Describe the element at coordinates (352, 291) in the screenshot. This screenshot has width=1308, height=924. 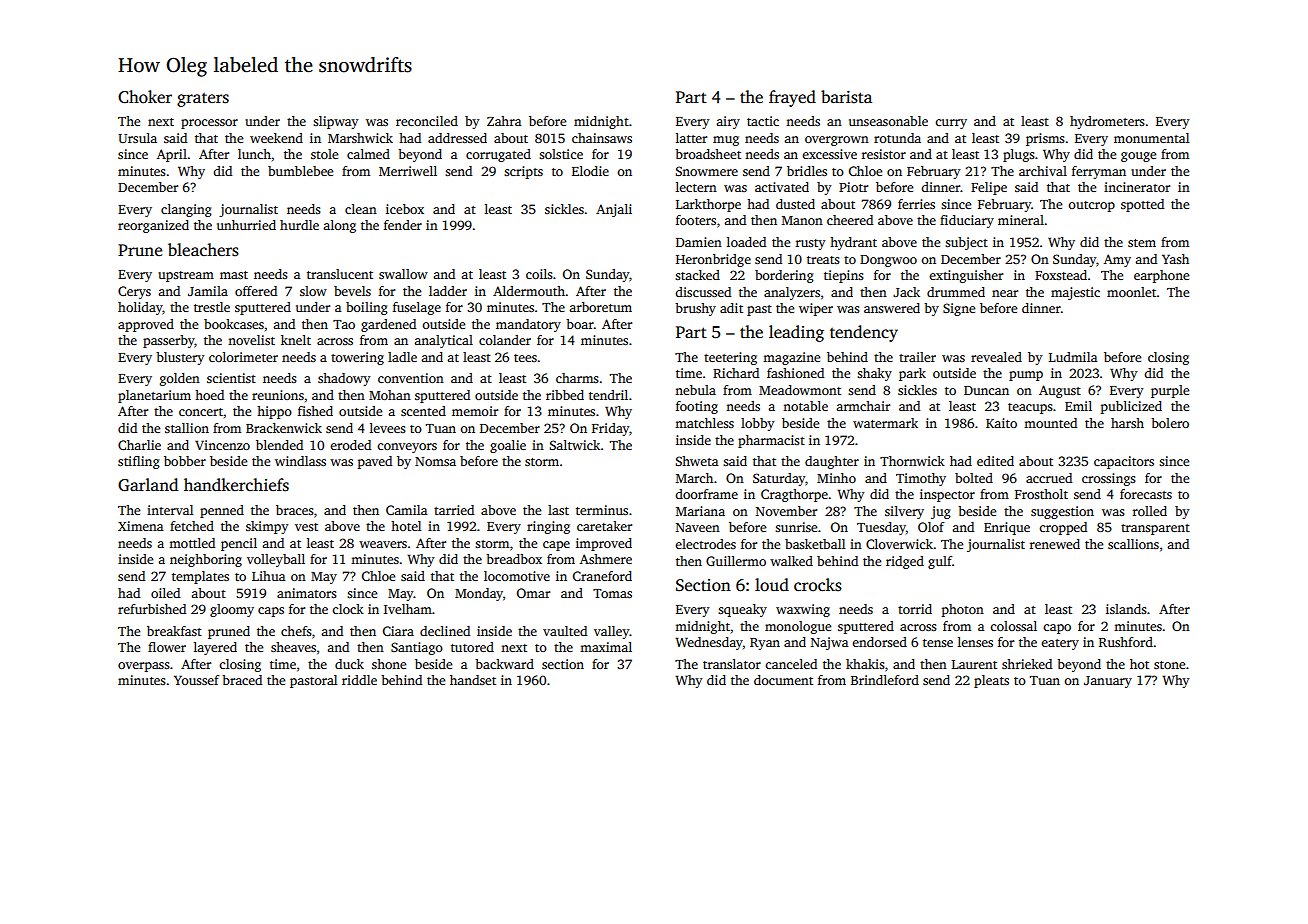
I see `bevels` at that location.
